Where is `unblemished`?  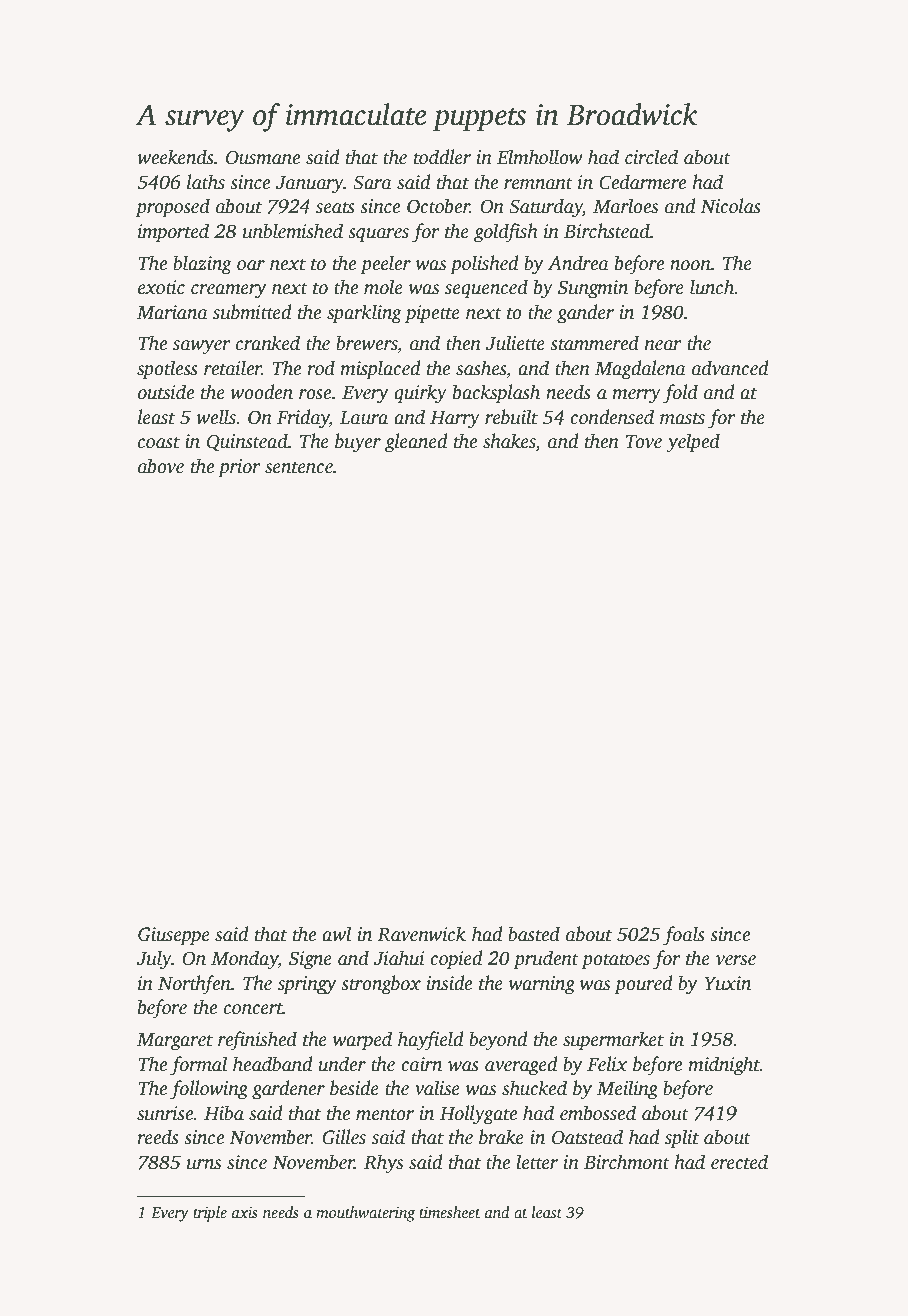 unblemished is located at coordinates (293, 231).
